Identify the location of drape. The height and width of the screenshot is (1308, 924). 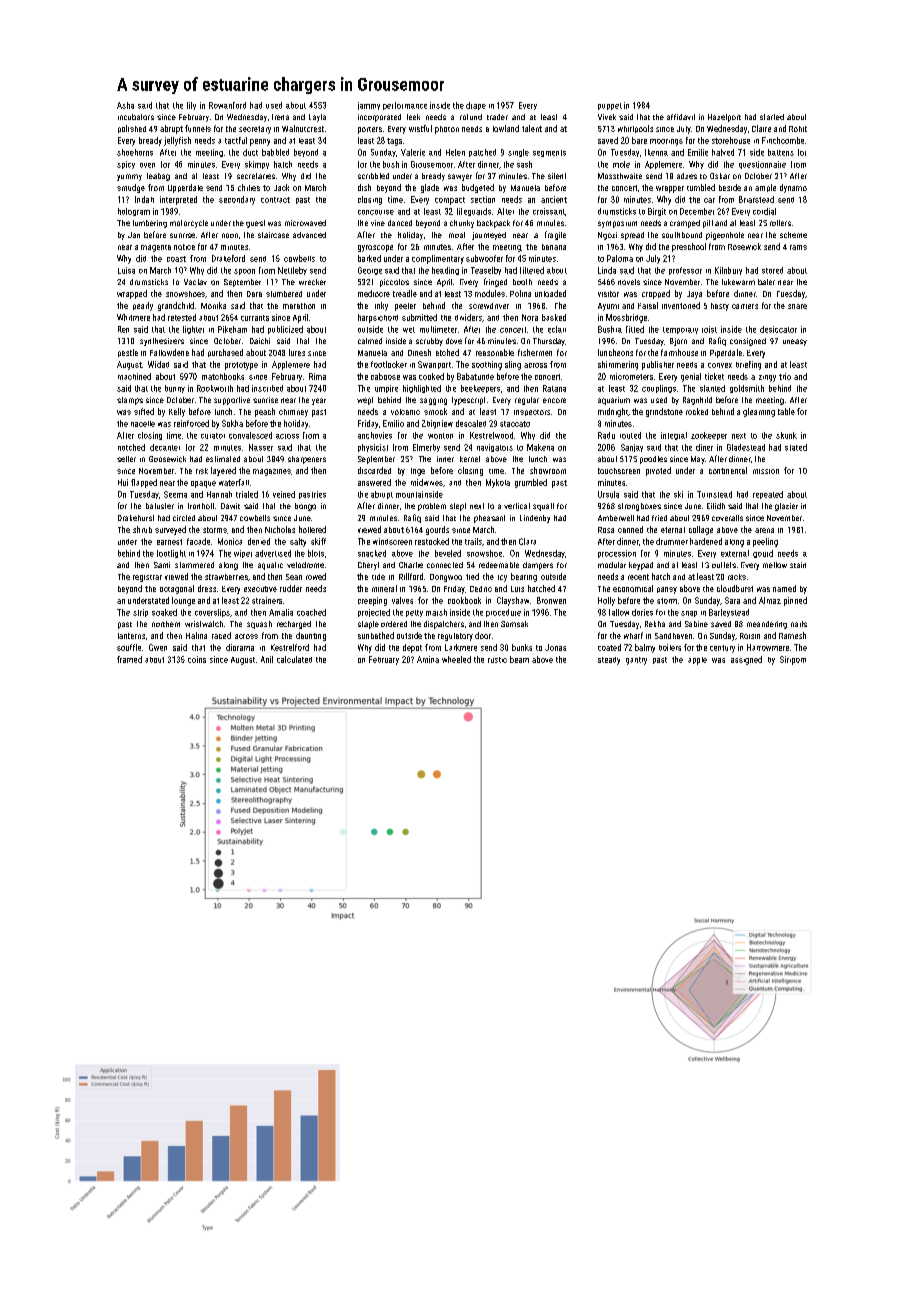
(476, 106).
